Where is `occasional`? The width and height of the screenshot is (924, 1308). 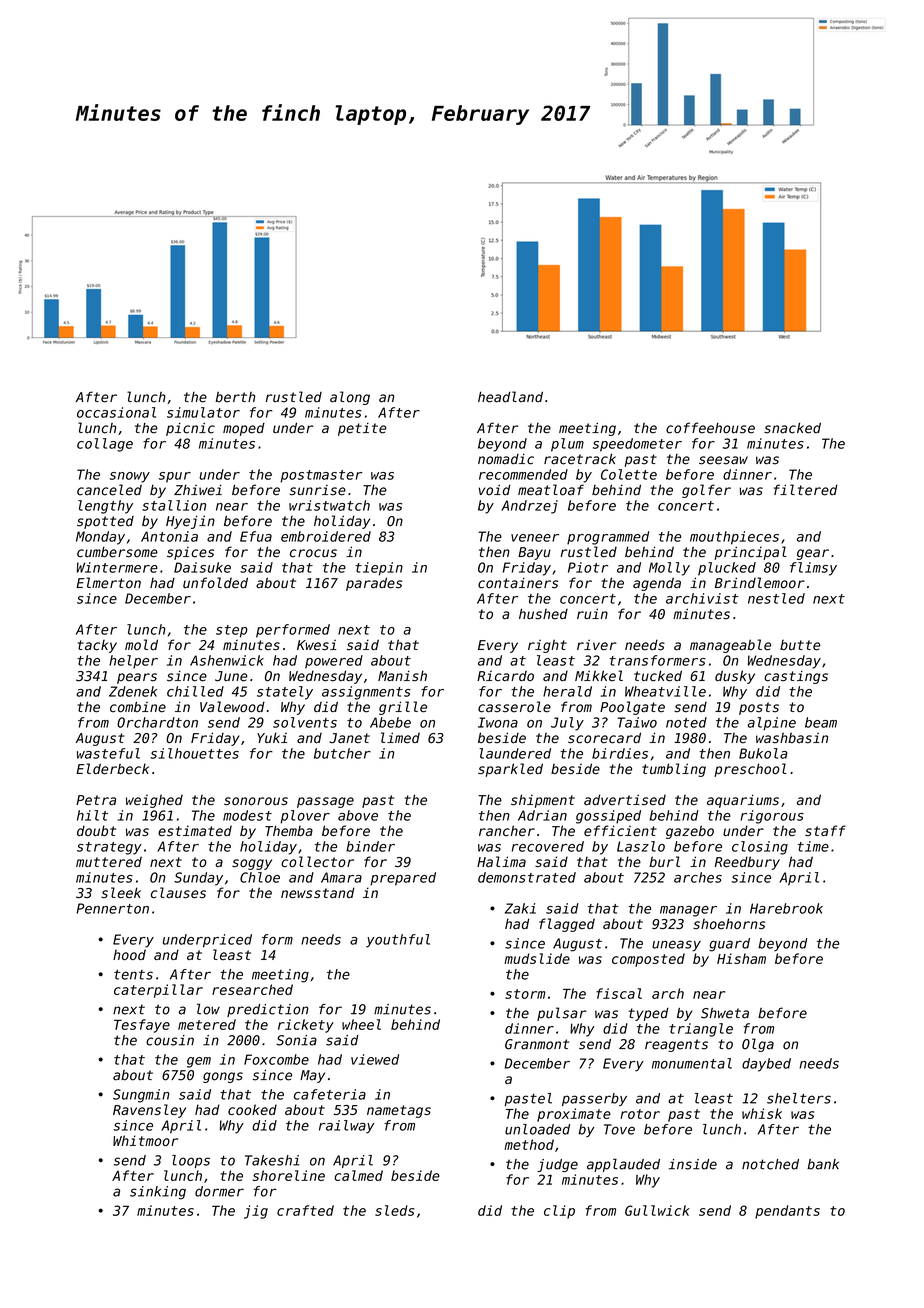 occasional is located at coordinates (116, 412).
